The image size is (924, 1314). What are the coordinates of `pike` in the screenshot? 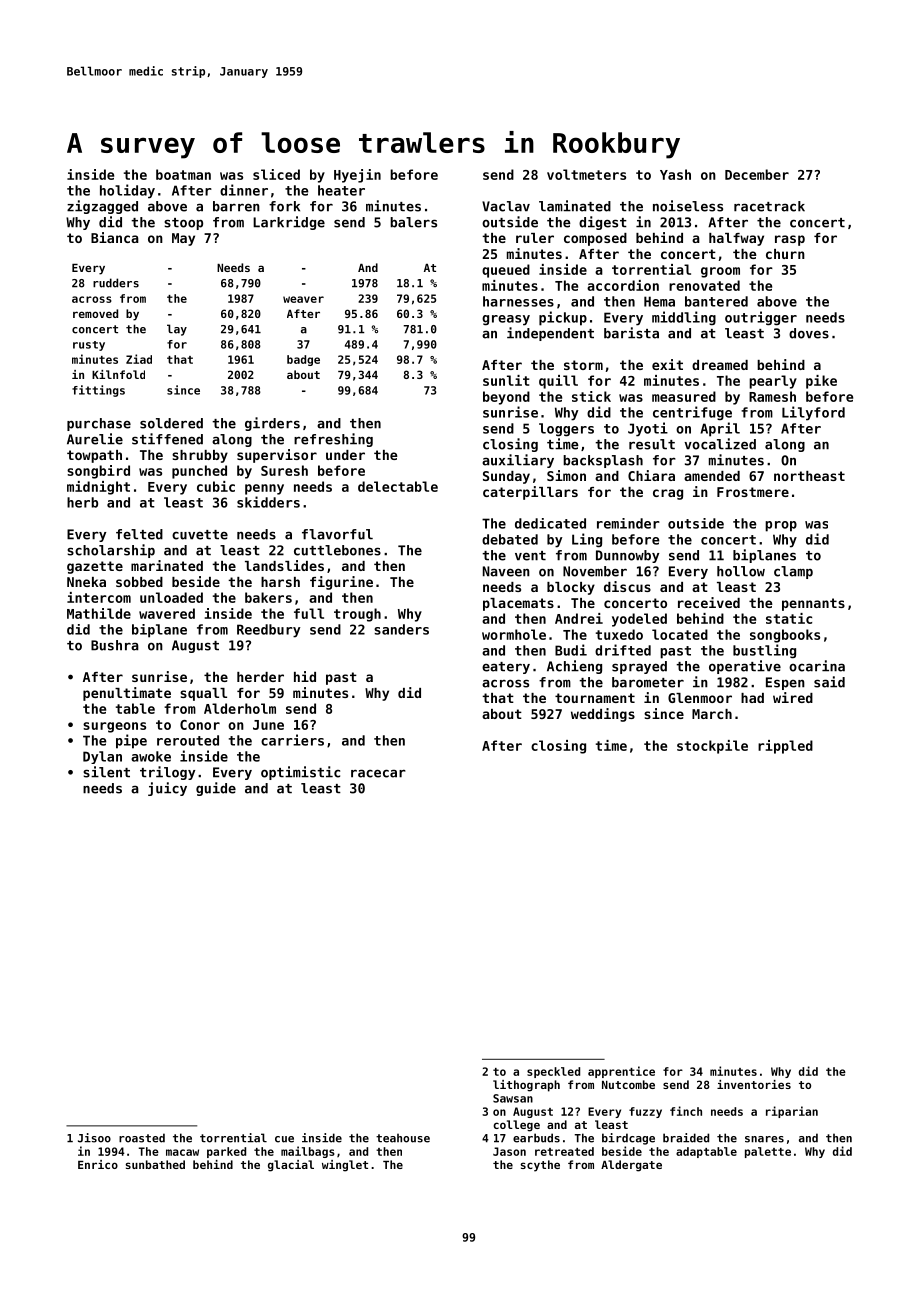 It's located at (821, 382).
